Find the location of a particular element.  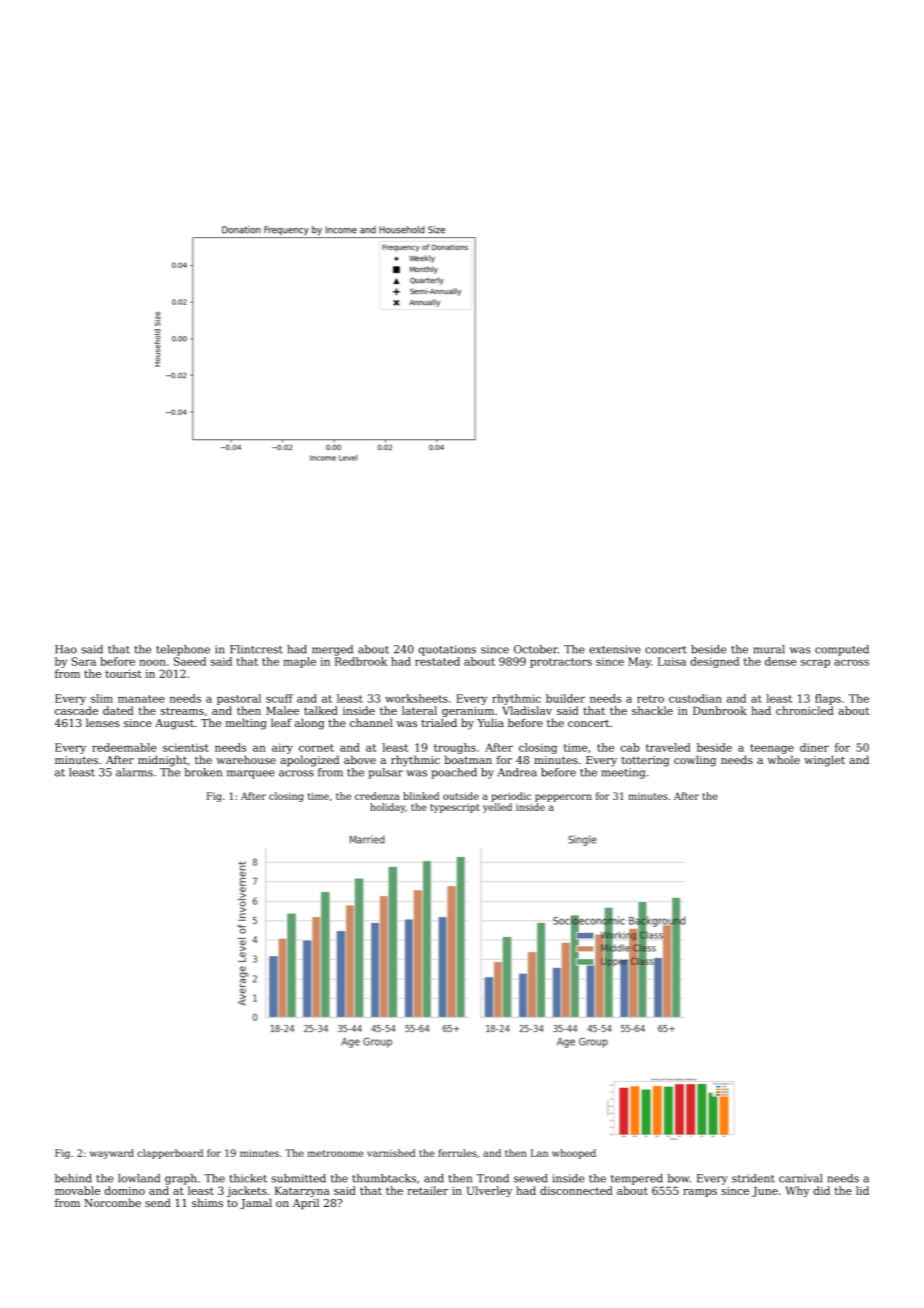

warehouse is located at coordinates (246, 759).
